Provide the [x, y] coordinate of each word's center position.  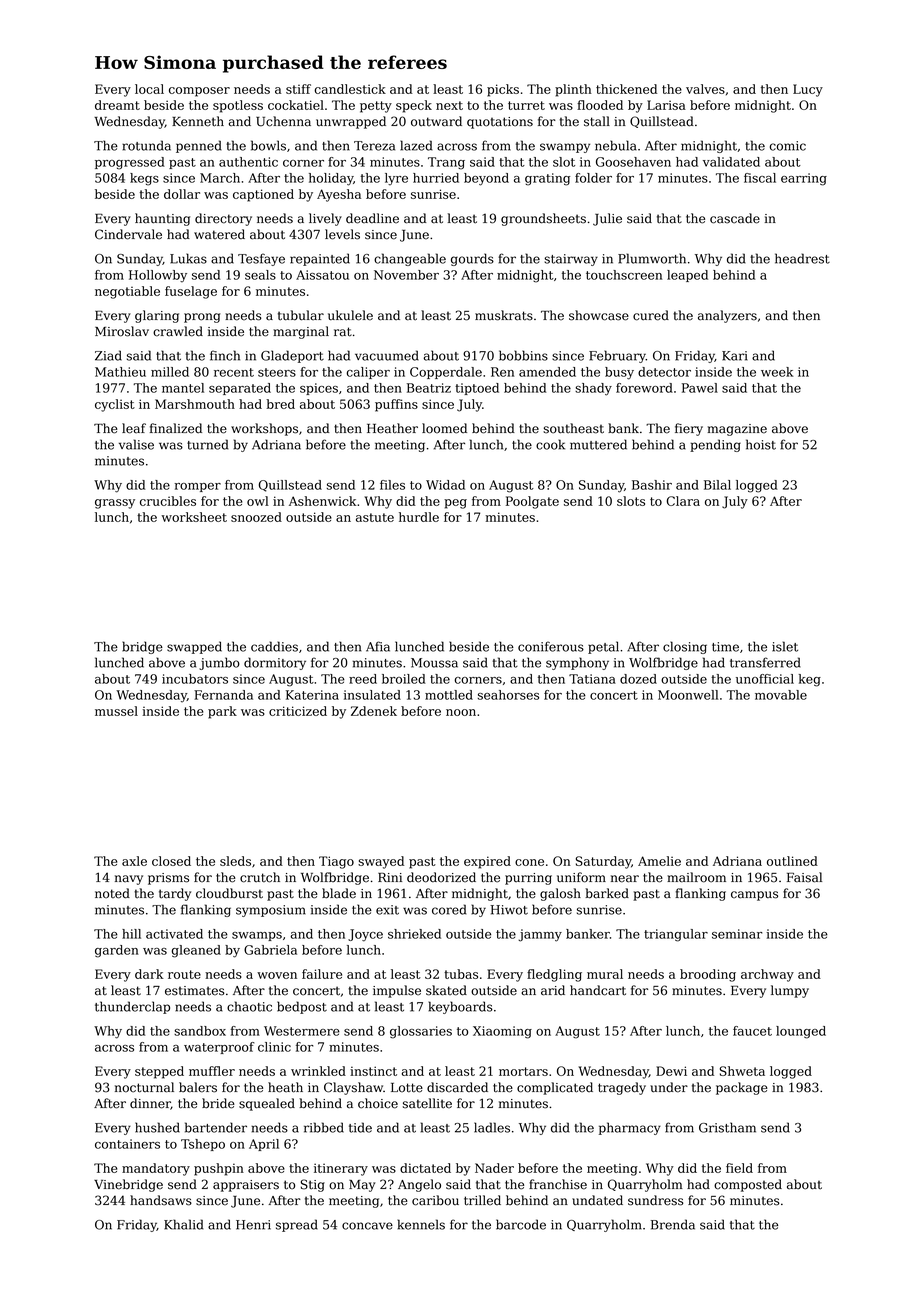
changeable [410, 259]
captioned [263, 195]
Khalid [183, 1224]
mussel [116, 711]
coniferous [551, 646]
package [742, 1088]
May [362, 1186]
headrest [802, 258]
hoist [761, 444]
